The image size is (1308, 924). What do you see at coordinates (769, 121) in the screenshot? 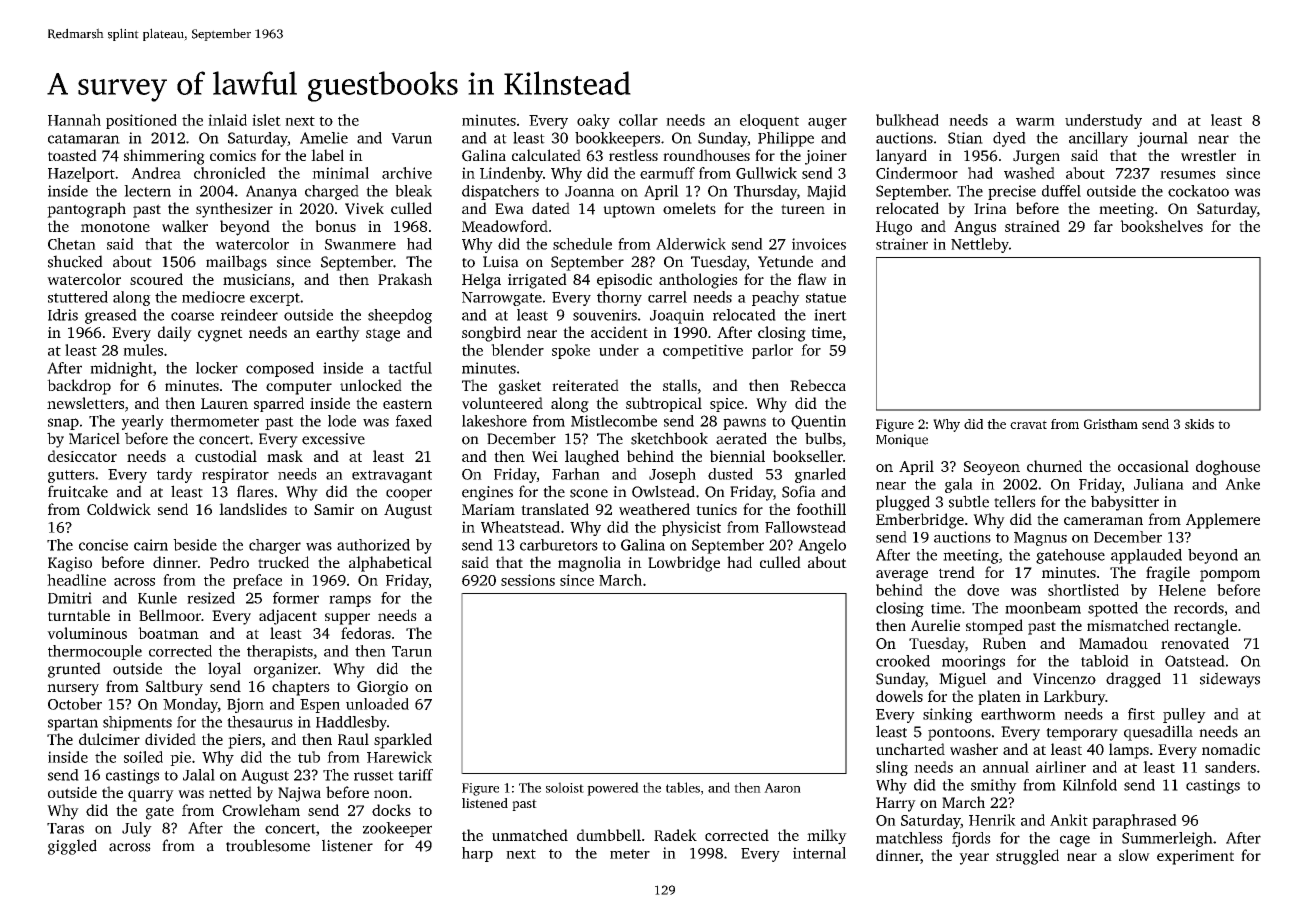
I see `eloquent` at bounding box center [769, 121].
